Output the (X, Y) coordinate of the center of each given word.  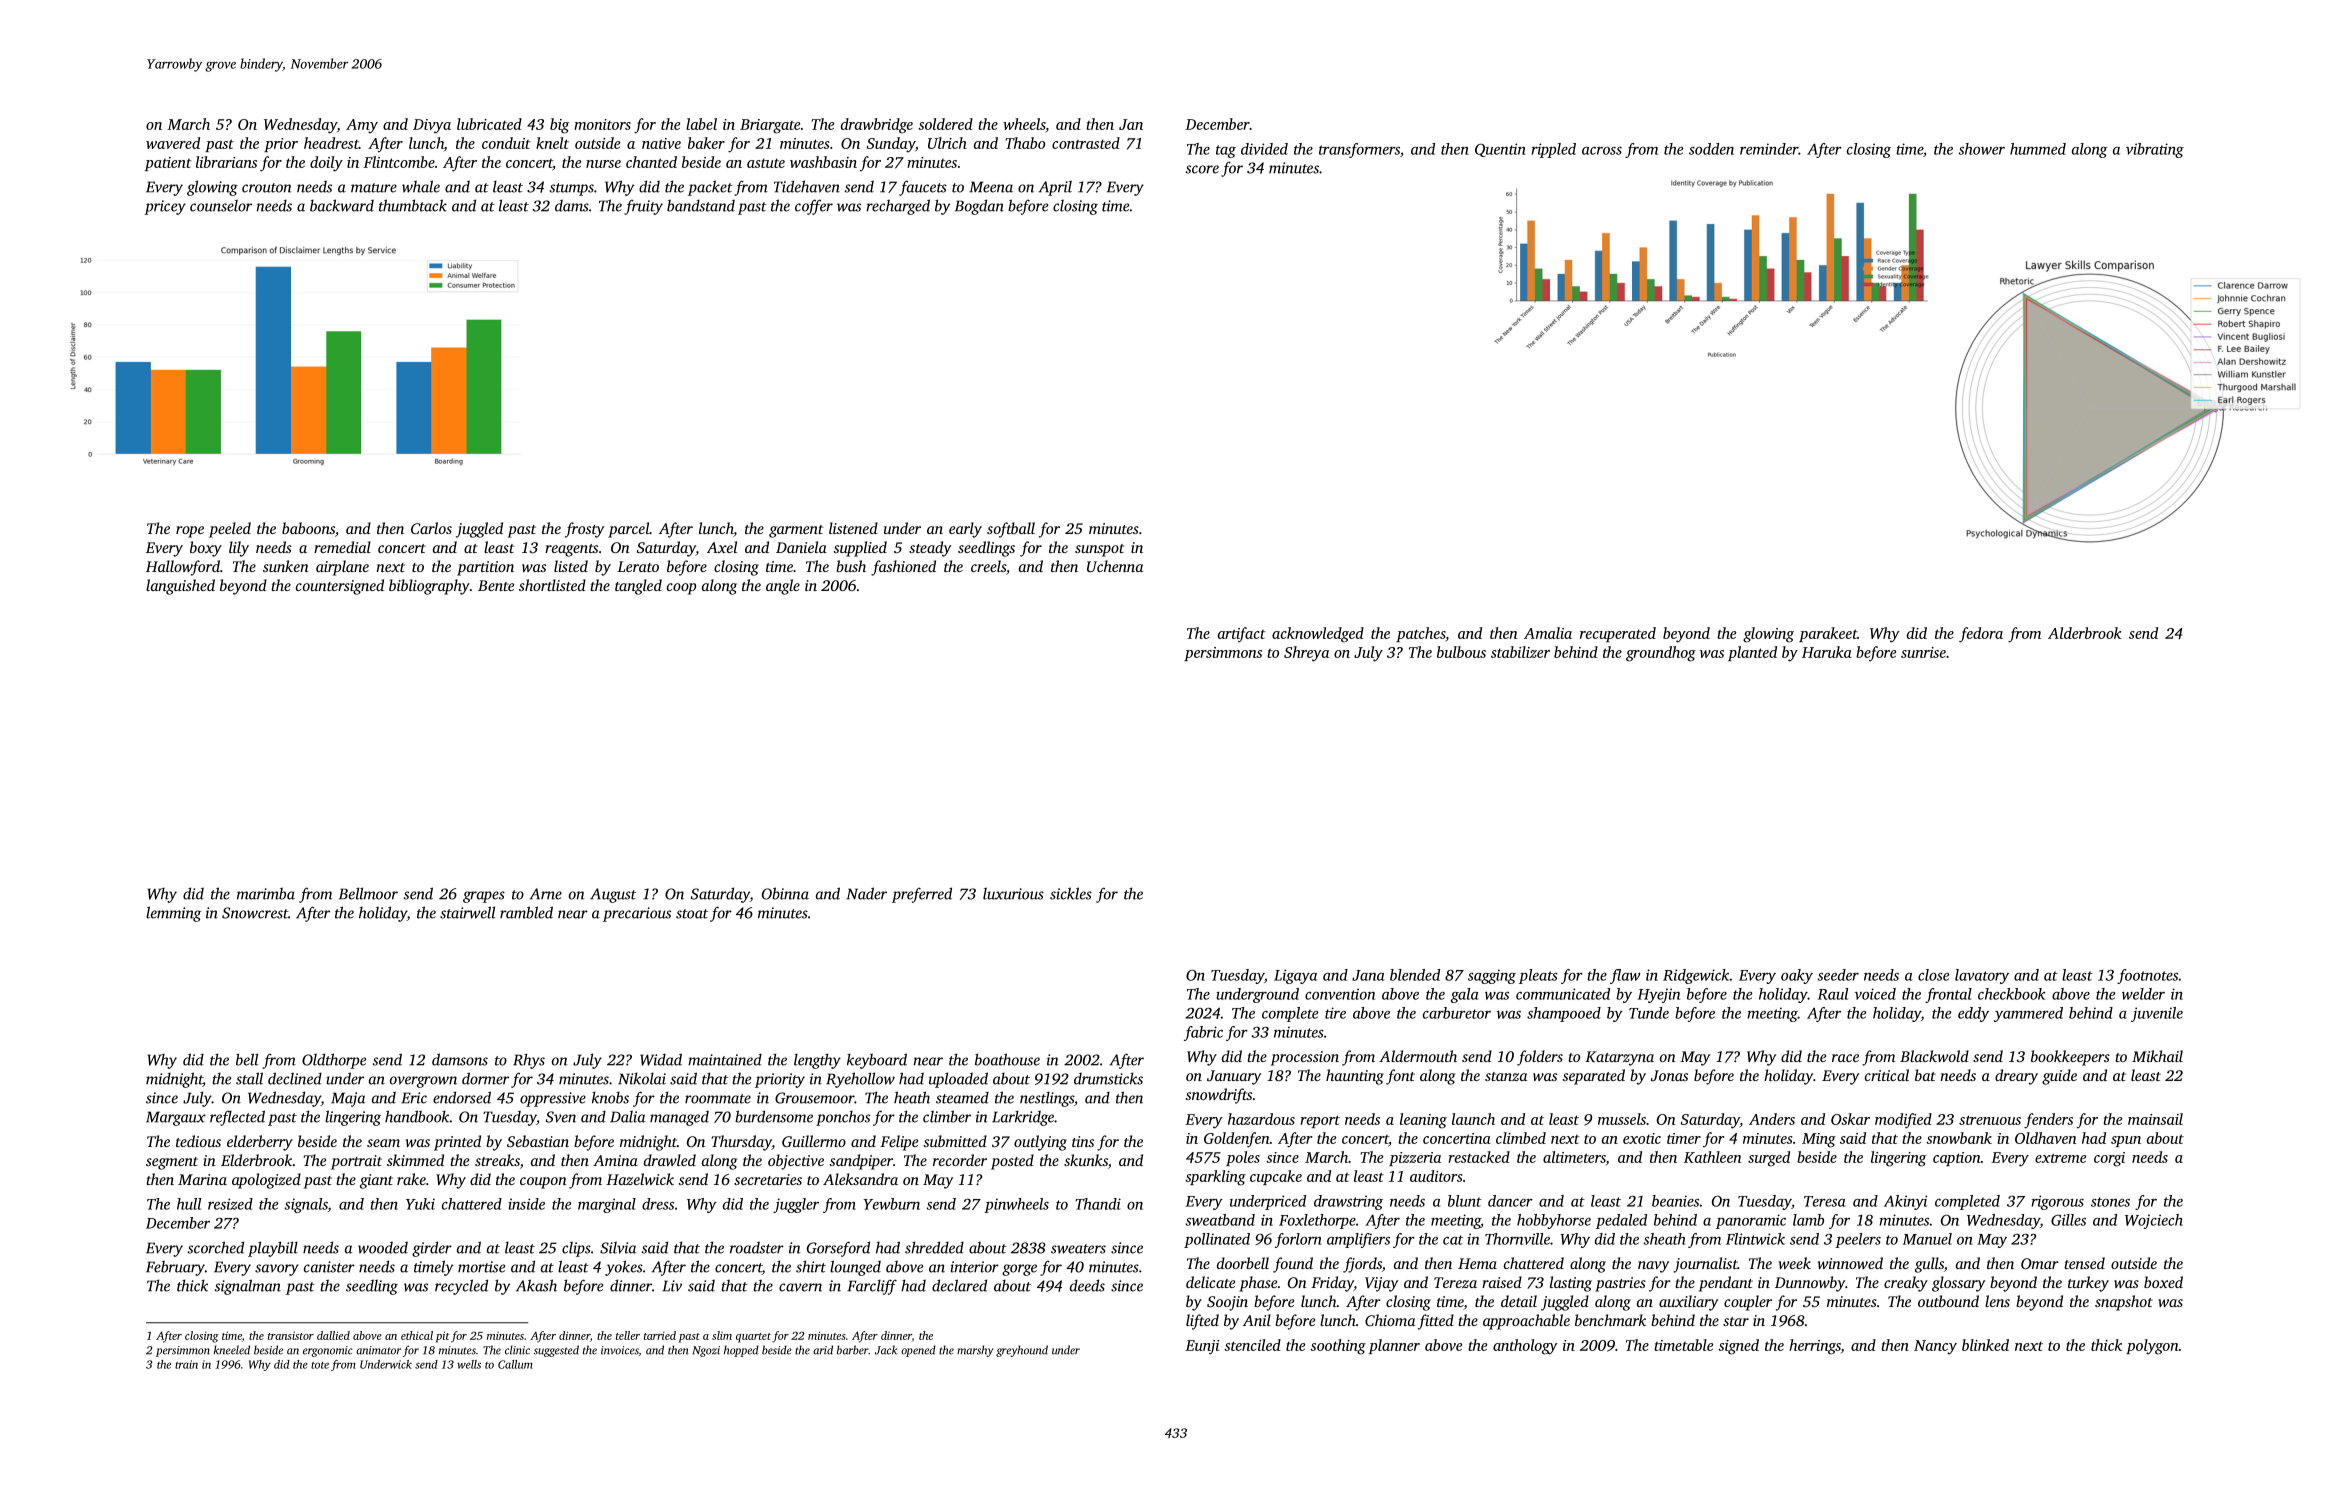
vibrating (2155, 150)
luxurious (1013, 894)
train (186, 1364)
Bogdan (979, 207)
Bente (496, 585)
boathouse (1007, 1059)
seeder (1838, 975)
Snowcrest (255, 913)
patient (168, 164)
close (1933, 975)
